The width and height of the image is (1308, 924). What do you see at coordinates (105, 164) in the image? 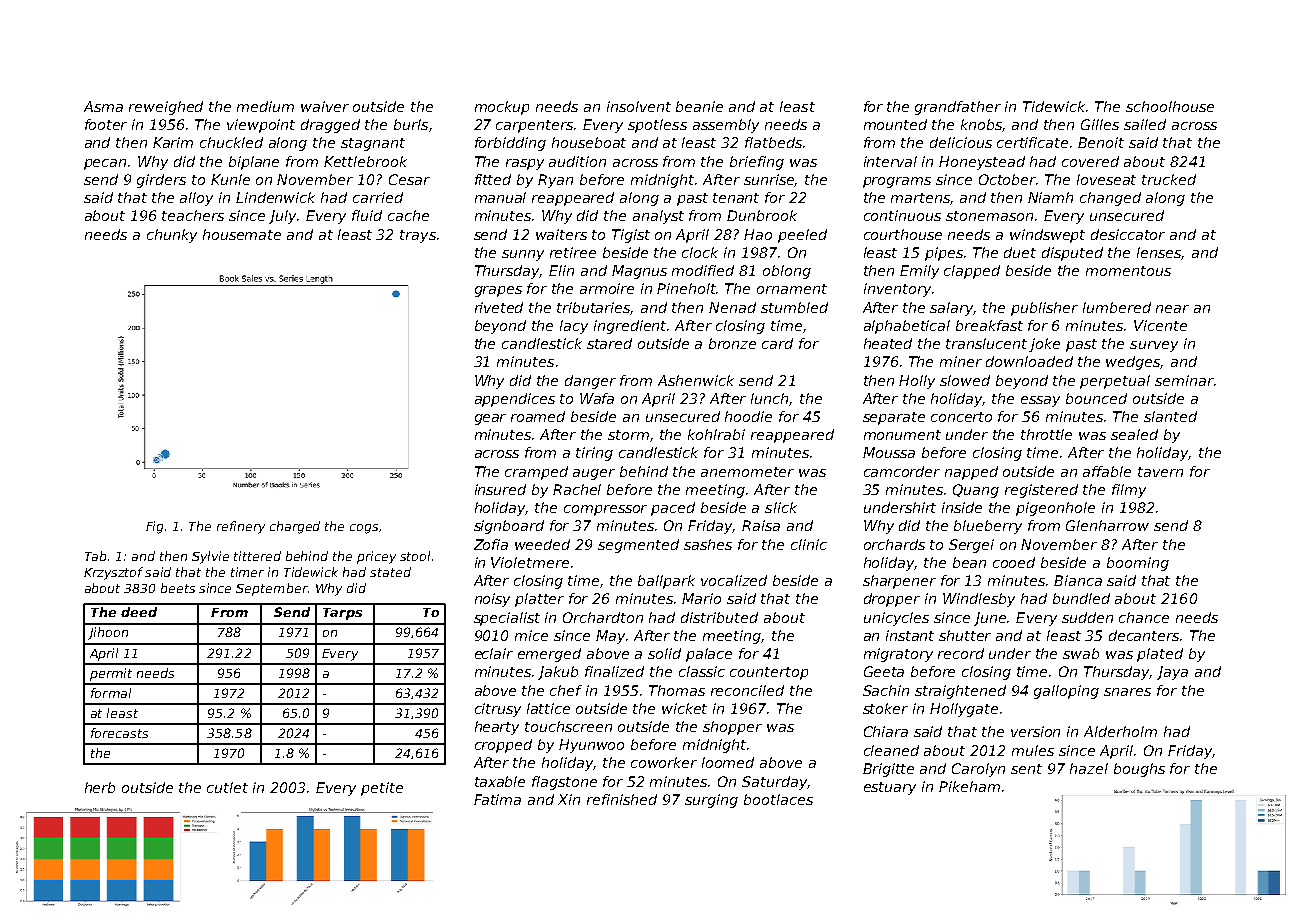
I see `pecan` at bounding box center [105, 164].
